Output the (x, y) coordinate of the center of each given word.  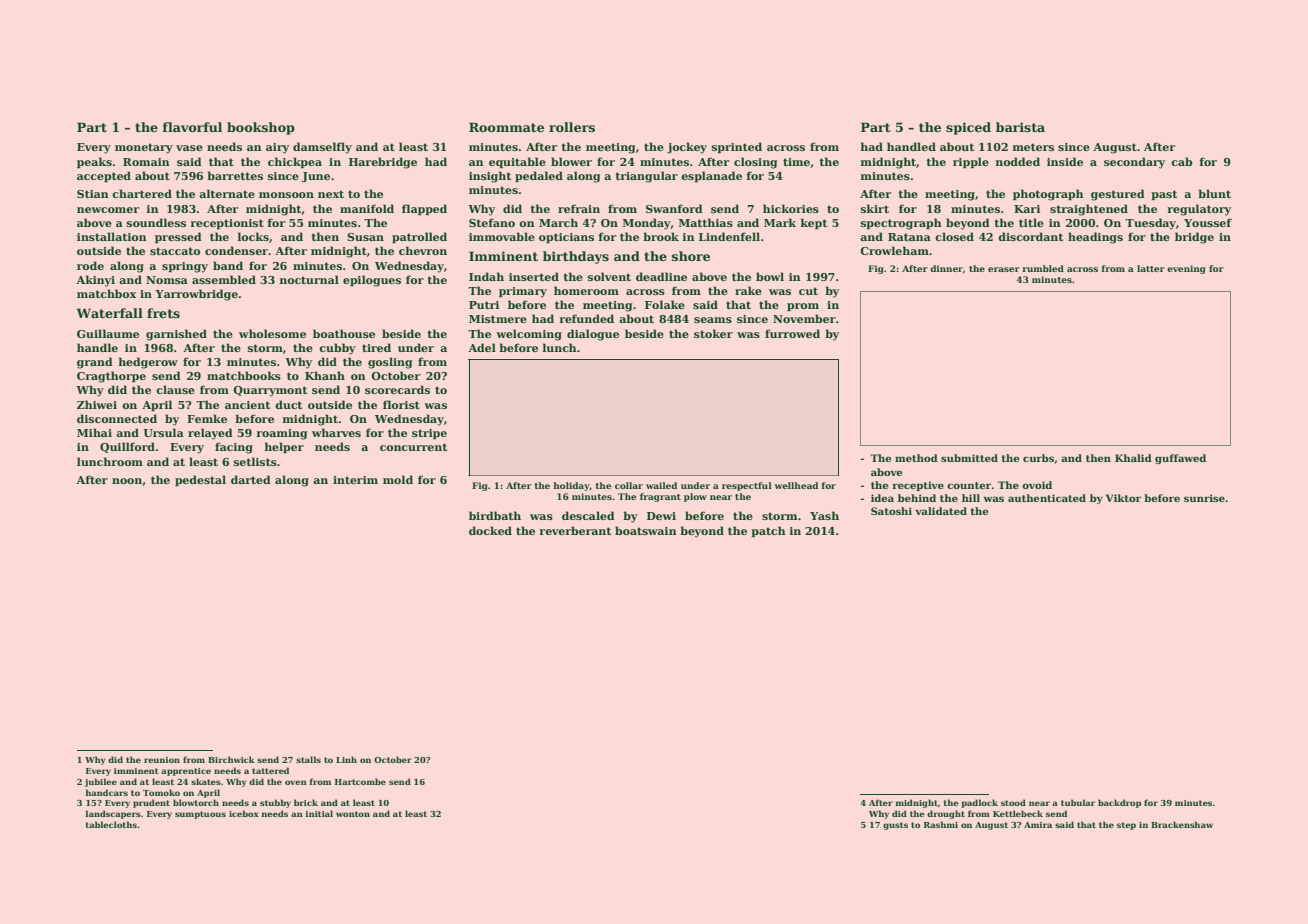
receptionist (227, 224)
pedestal (200, 480)
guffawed (1180, 459)
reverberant (575, 530)
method (916, 458)
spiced (968, 128)
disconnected (117, 418)
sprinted (737, 147)
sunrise (1204, 498)
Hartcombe (360, 781)
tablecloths (111, 824)
